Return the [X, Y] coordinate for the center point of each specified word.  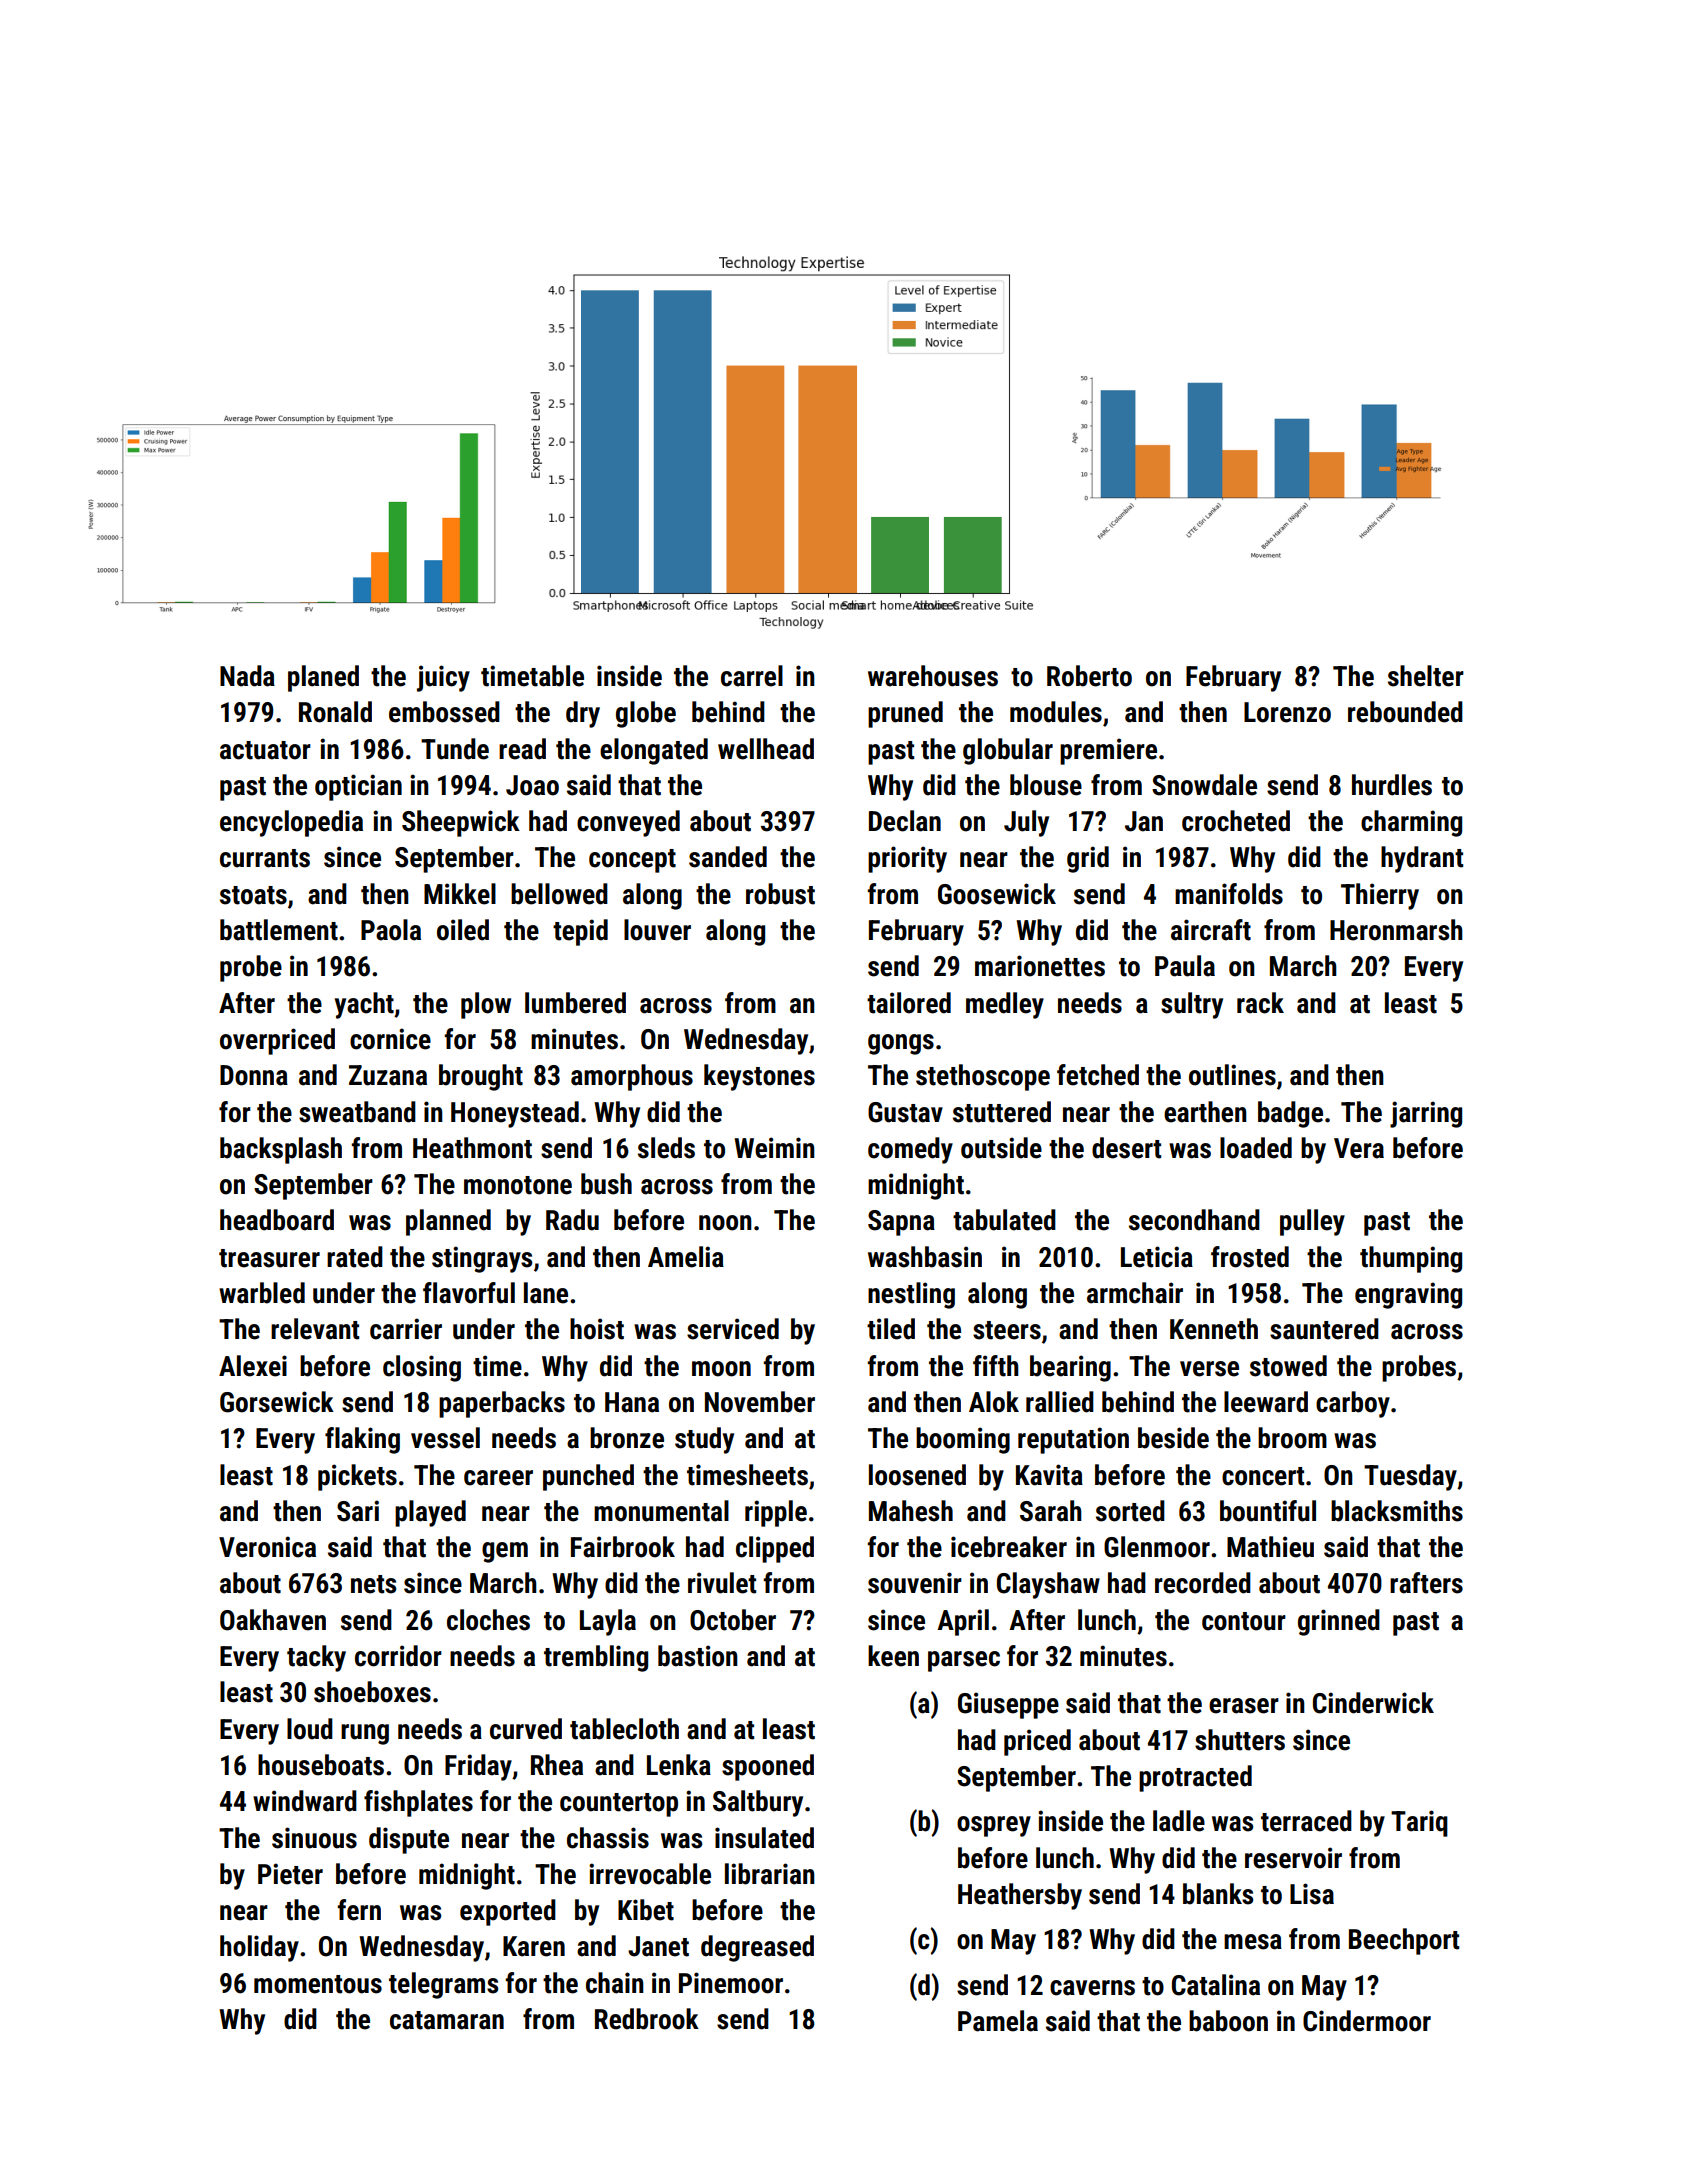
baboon [1228, 2021]
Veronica [267, 1547]
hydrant [1422, 859]
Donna [254, 1075]
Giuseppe [1008, 1705]
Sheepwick [461, 823]
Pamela [998, 2021]
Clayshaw [1048, 1585]
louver [657, 930]
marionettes [1040, 966]
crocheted [1236, 821]
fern [359, 1910]
